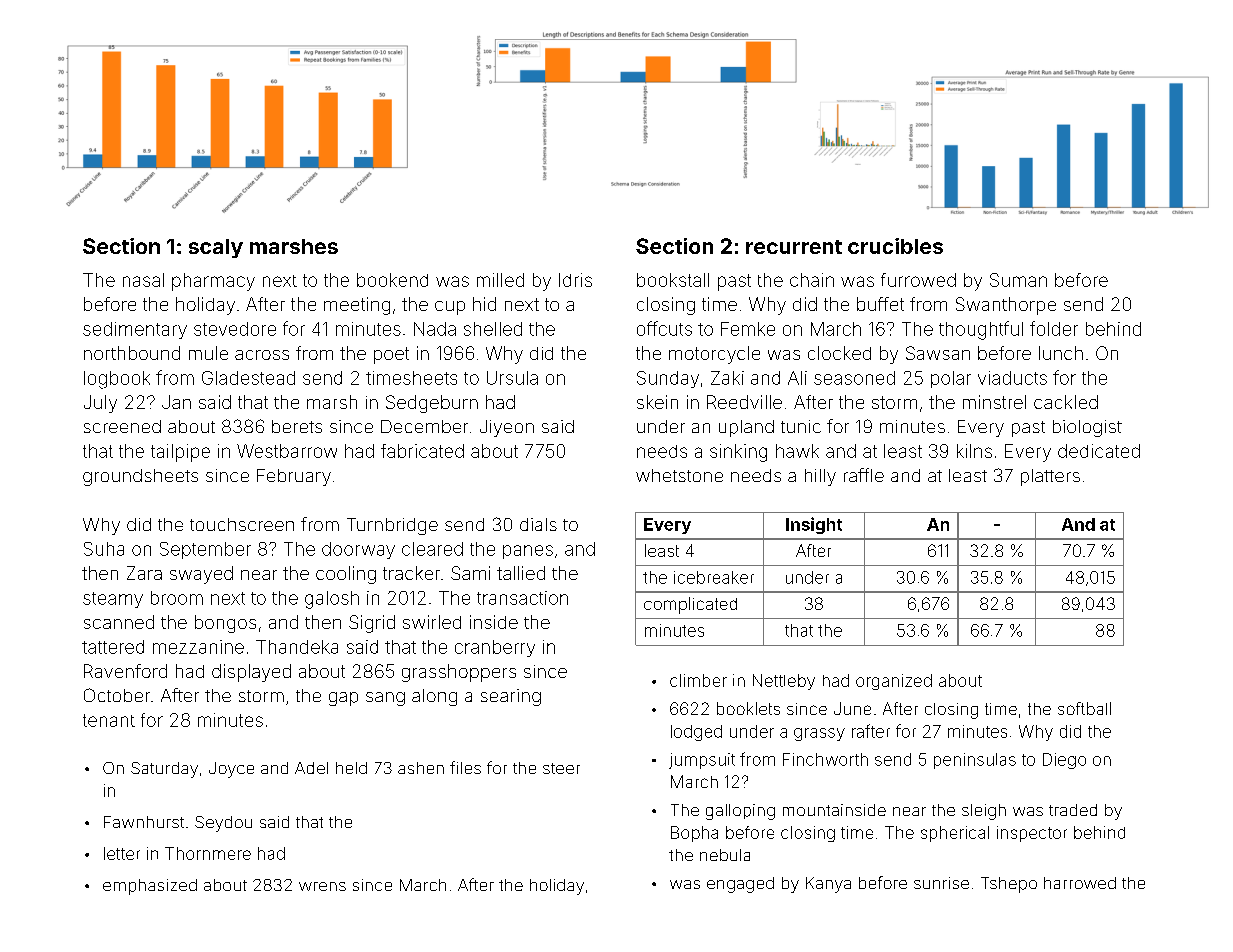 The width and height of the page is (1233, 952). I want to click on Joyce, so click(231, 770).
